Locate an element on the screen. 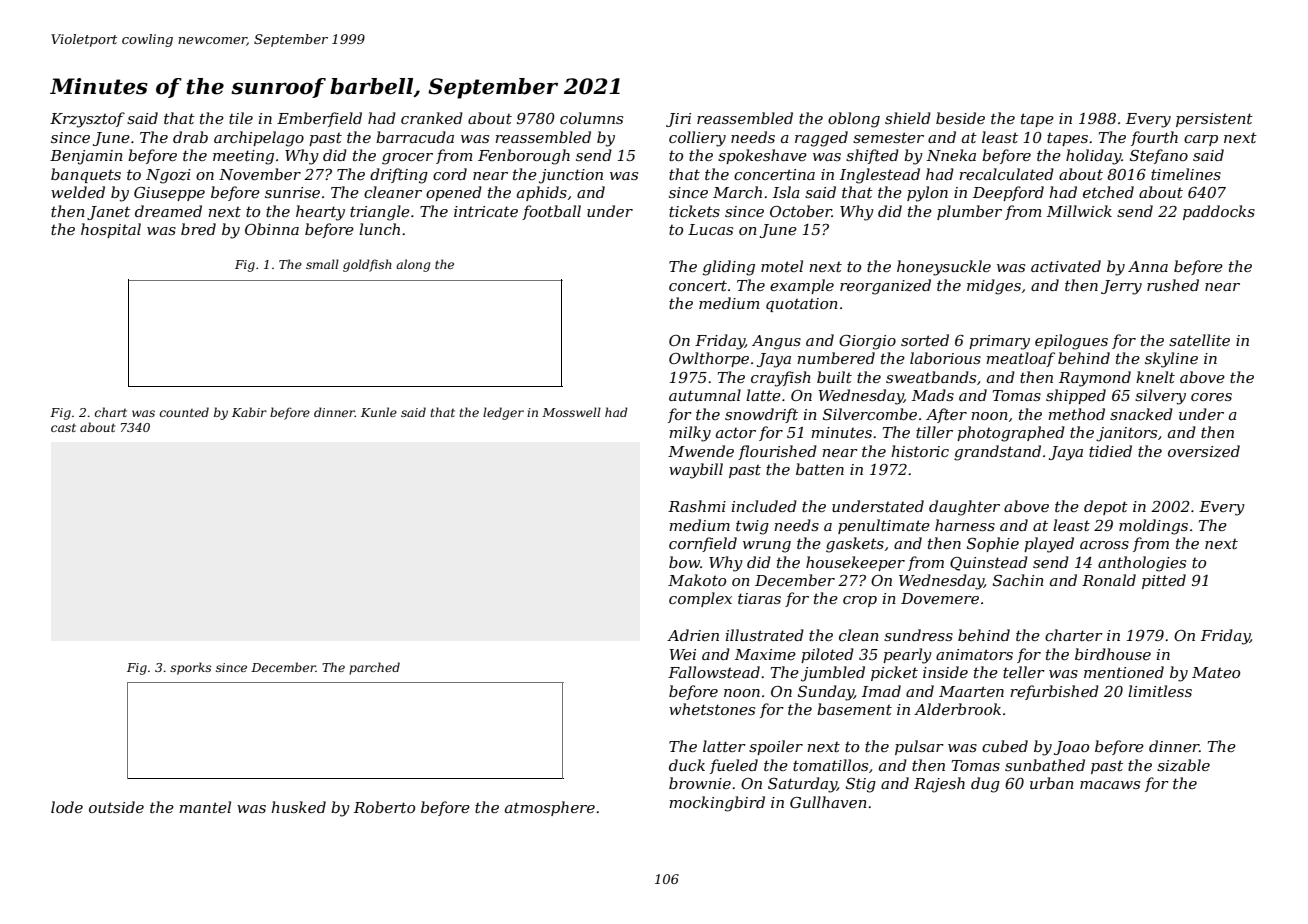  tile is located at coordinates (241, 118).
